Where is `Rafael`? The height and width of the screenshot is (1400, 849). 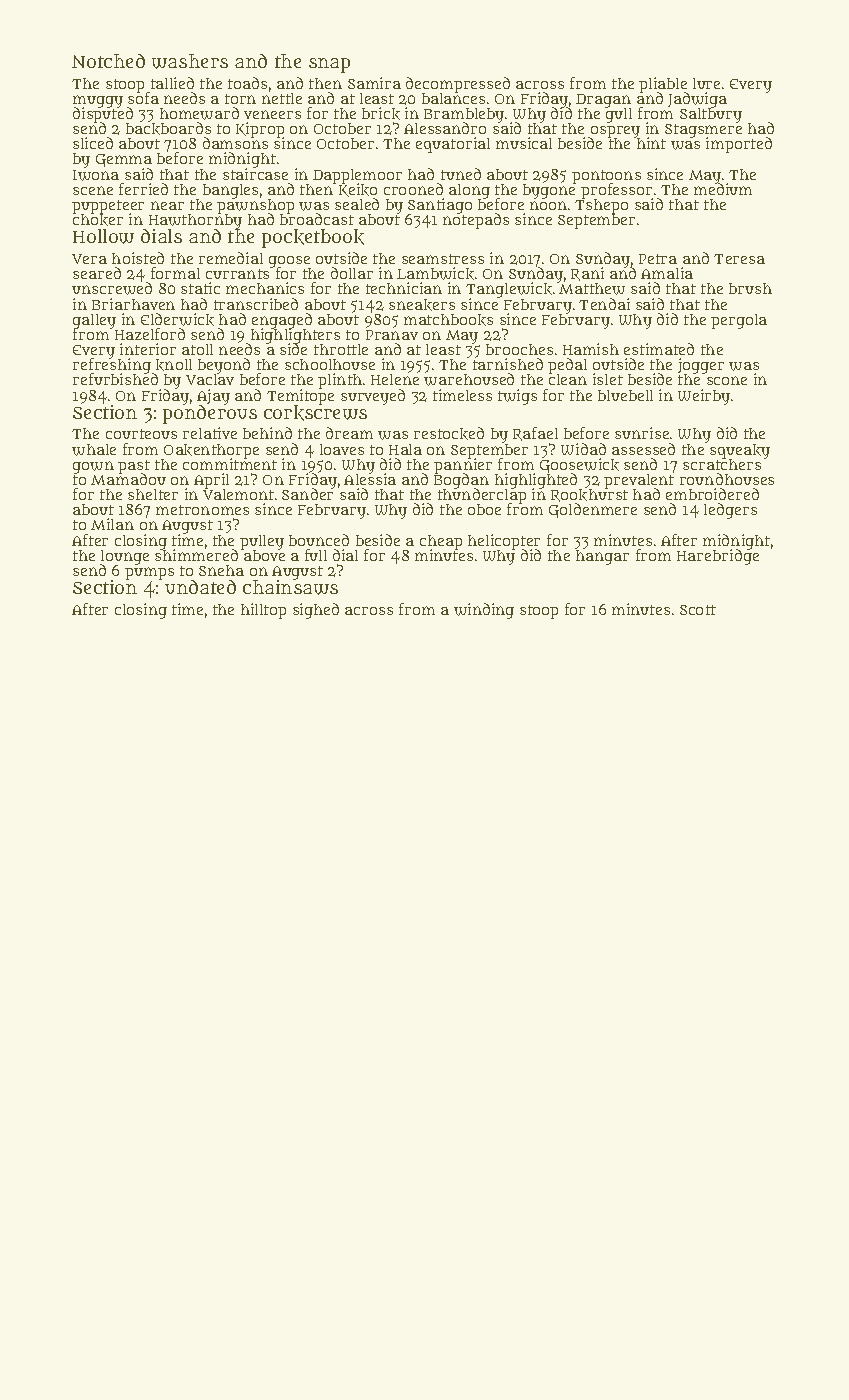 Rafael is located at coordinates (535, 434).
